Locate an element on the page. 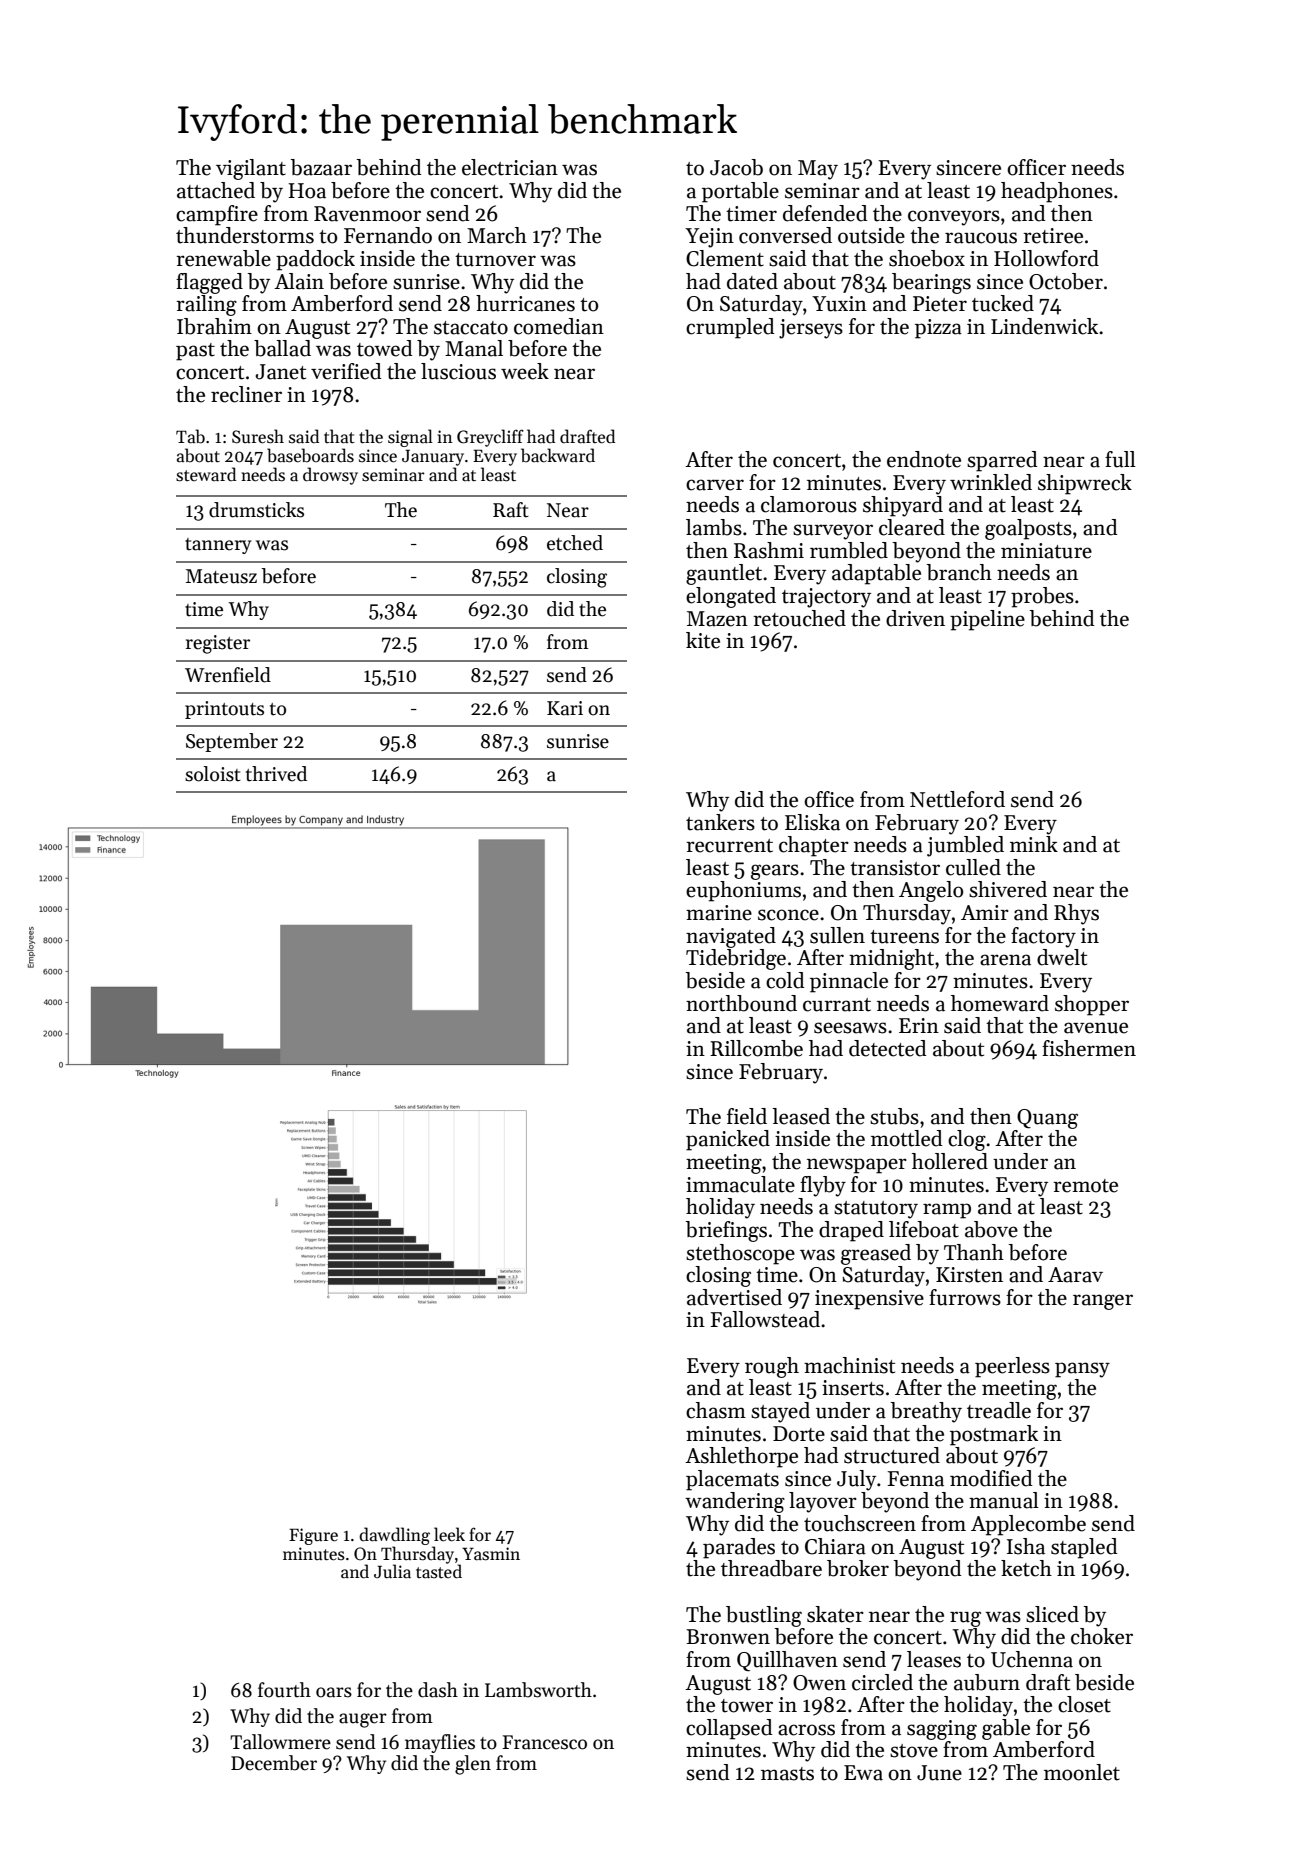 This image has width=1313, height=1857. Hollowford is located at coordinates (1046, 258).
